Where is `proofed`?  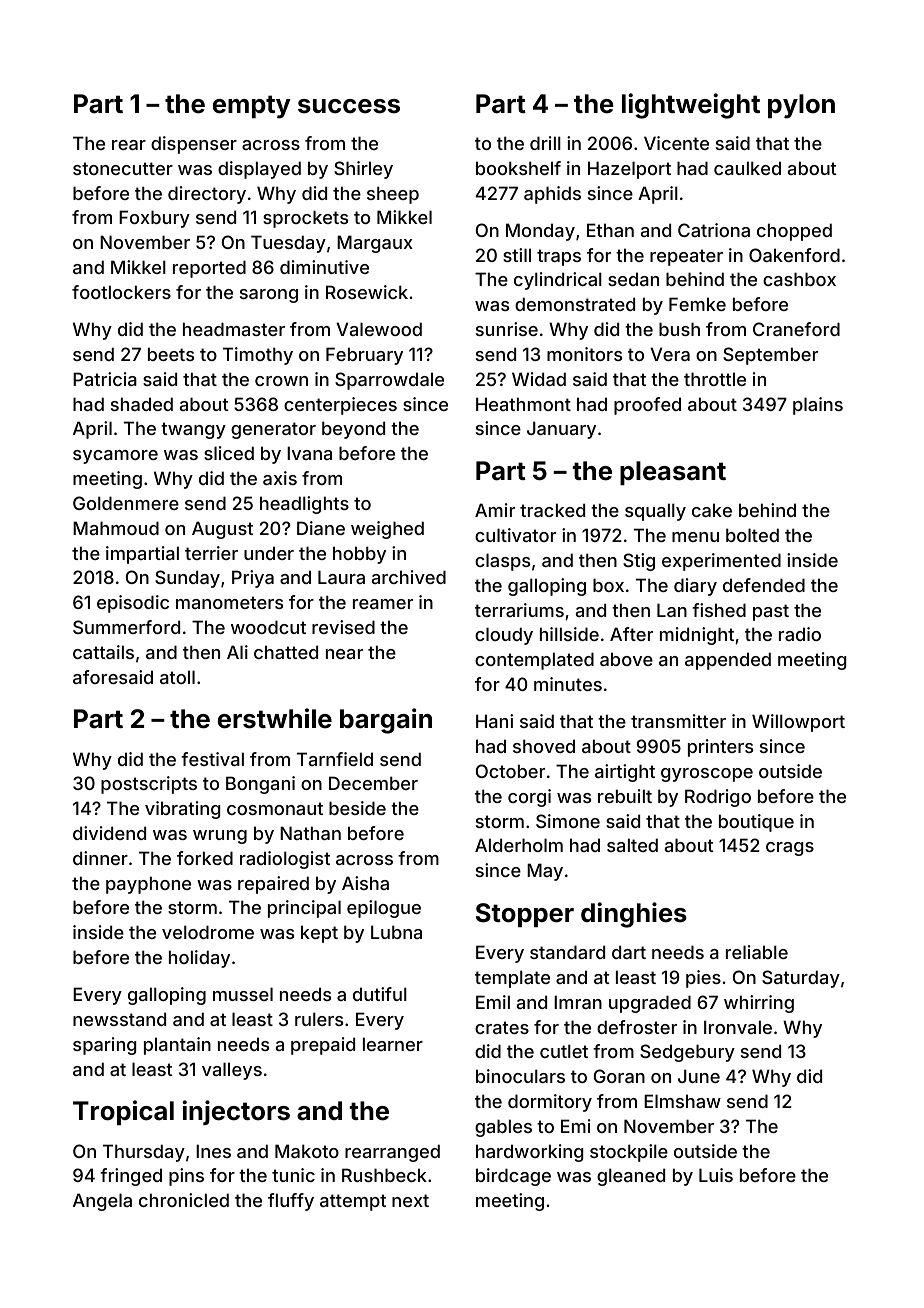
proofed is located at coordinates (647, 406).
